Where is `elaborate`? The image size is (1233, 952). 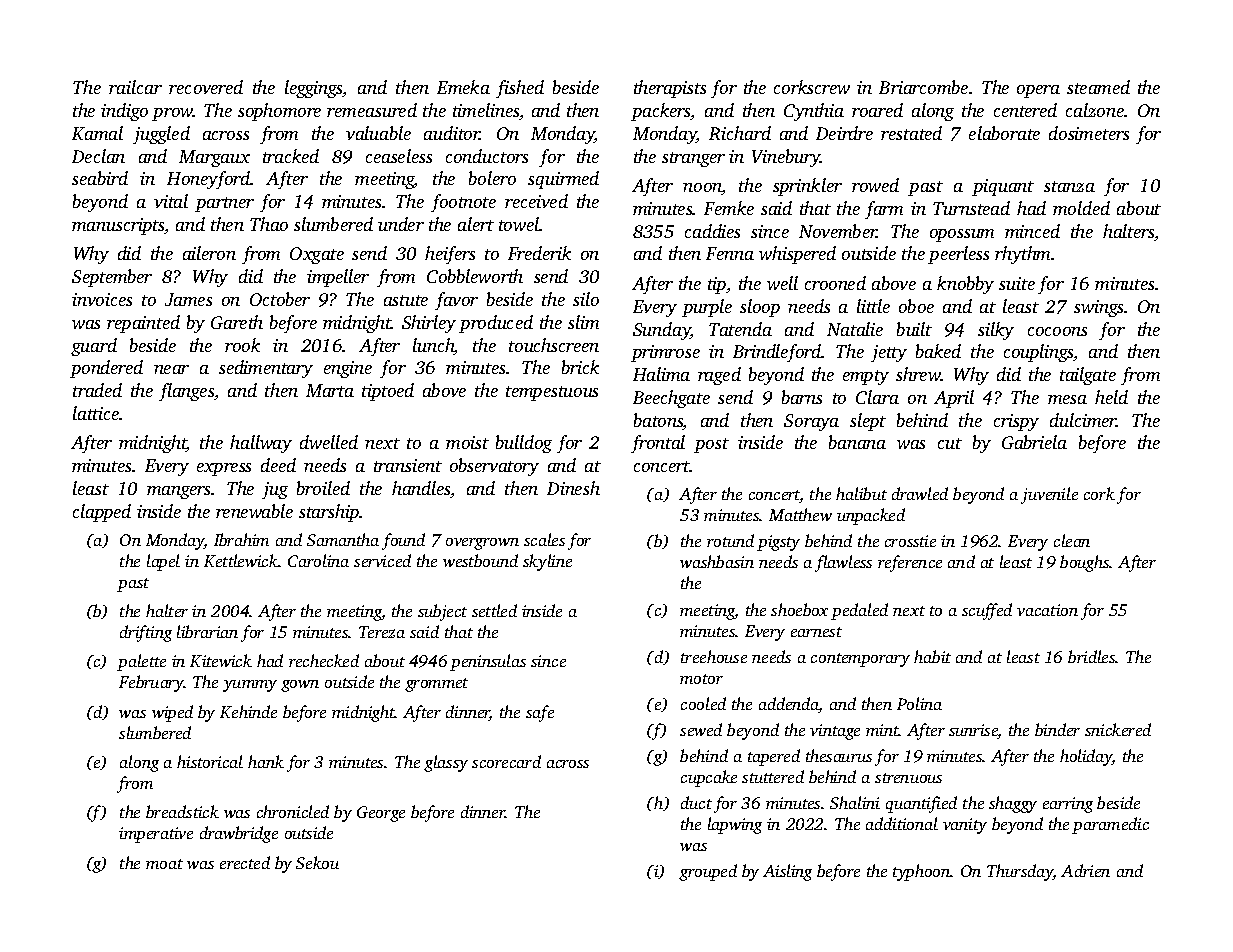
elaborate is located at coordinates (1004, 133).
